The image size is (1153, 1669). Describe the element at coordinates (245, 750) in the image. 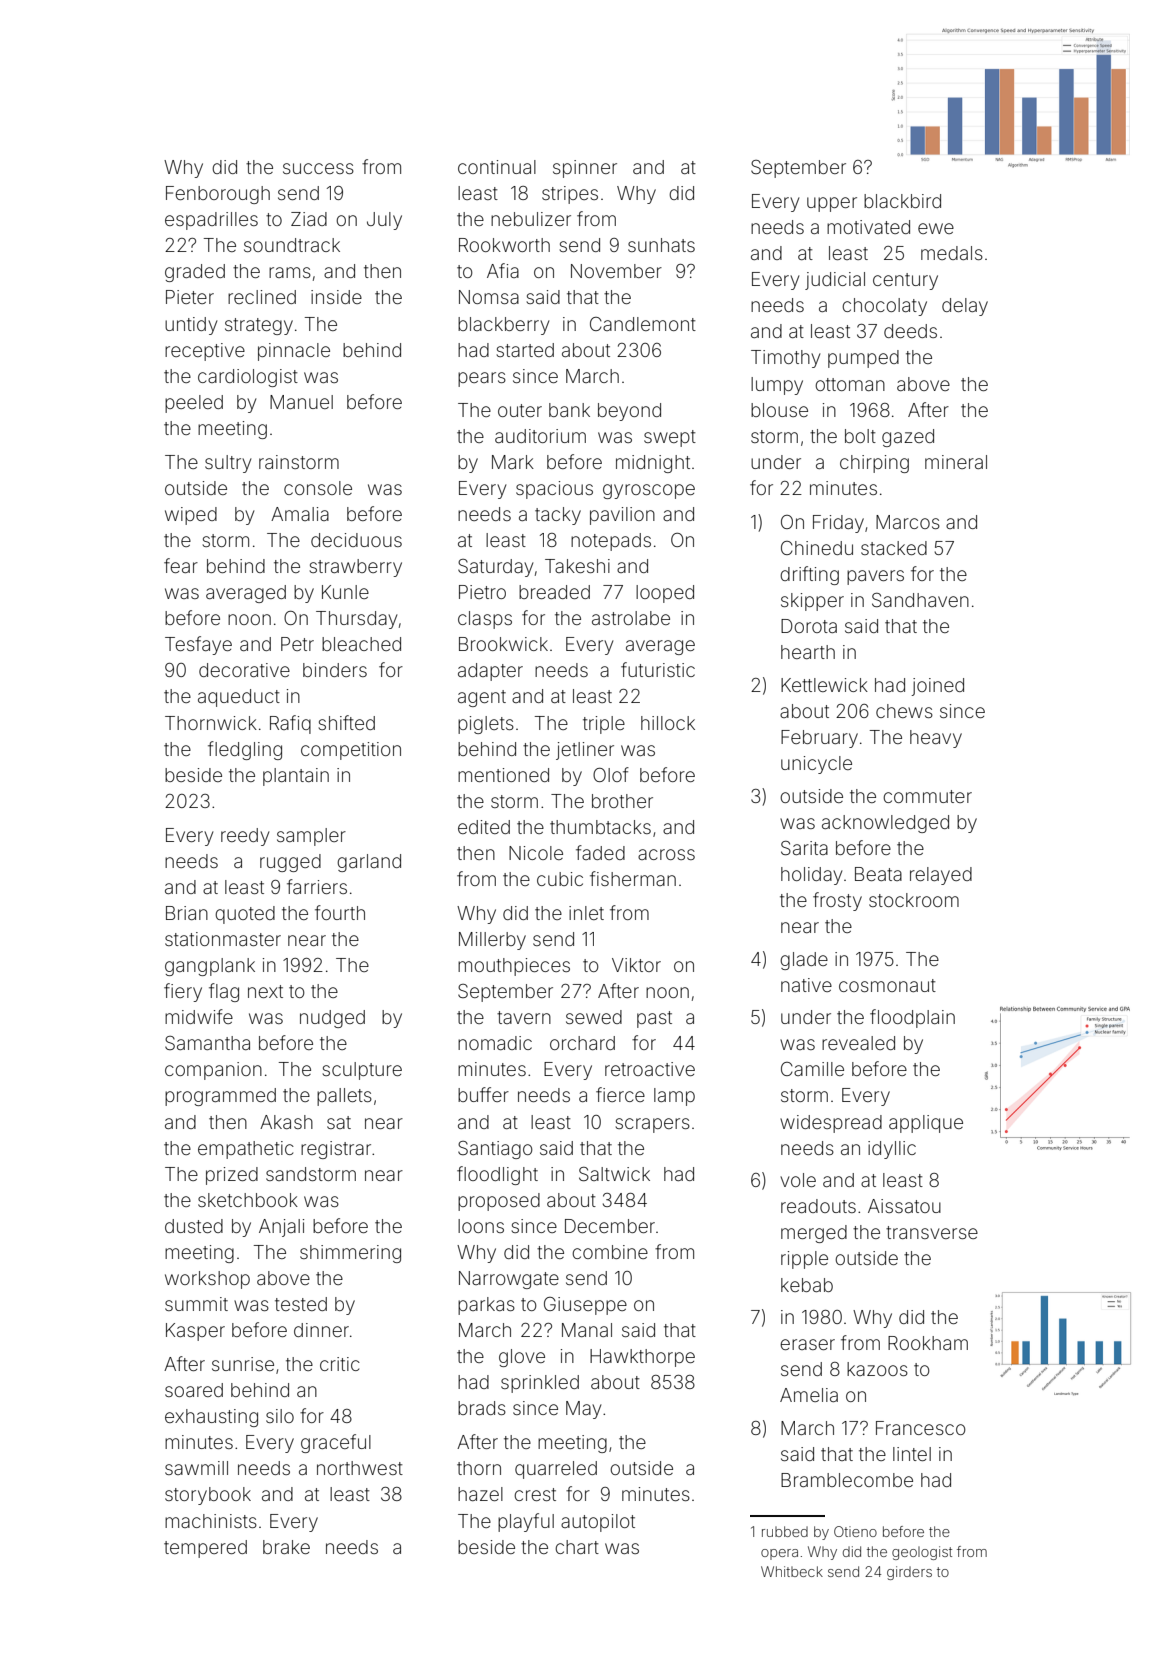

I see `fledgling` at that location.
